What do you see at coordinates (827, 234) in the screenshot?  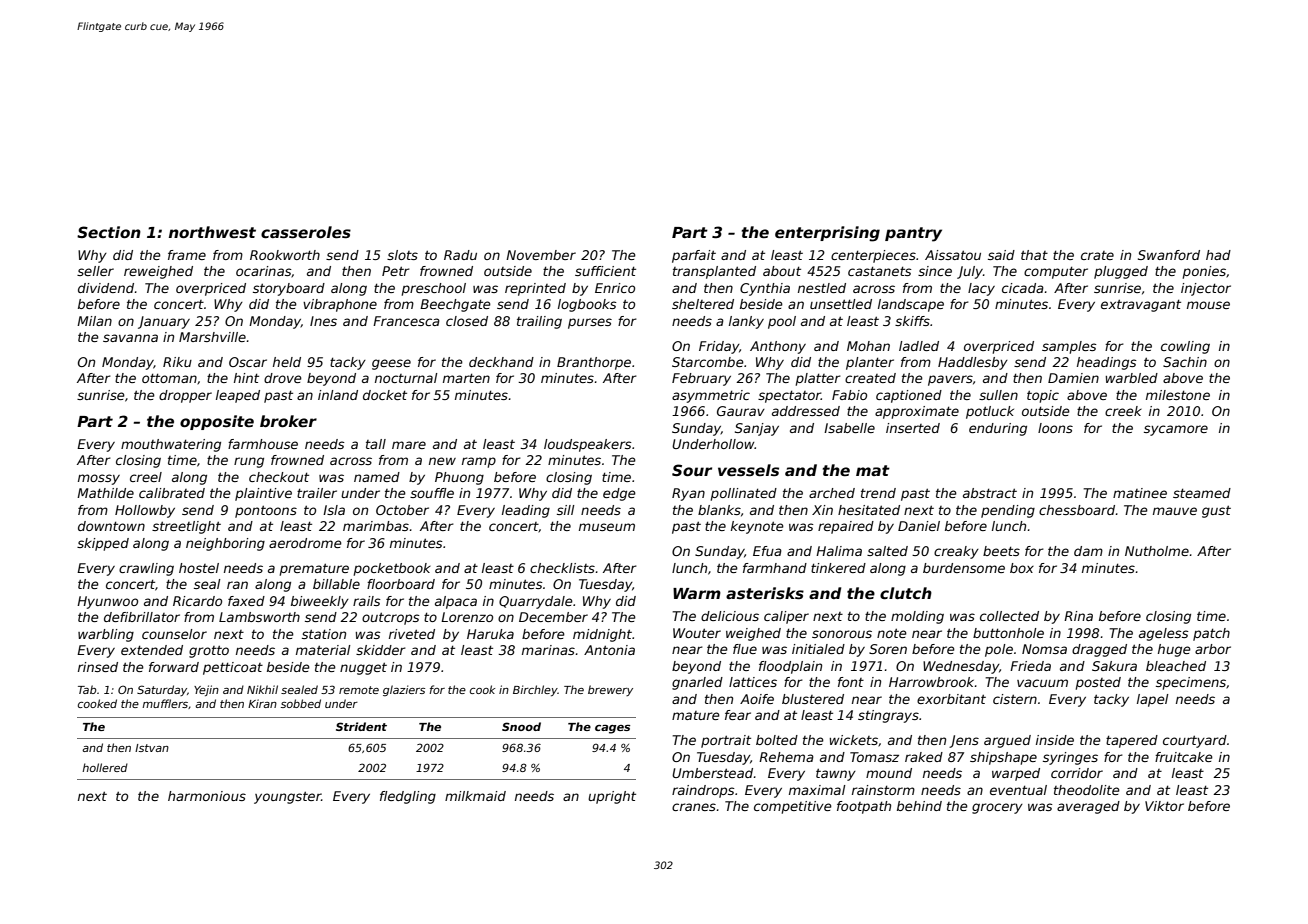 I see `enterprising` at bounding box center [827, 234].
